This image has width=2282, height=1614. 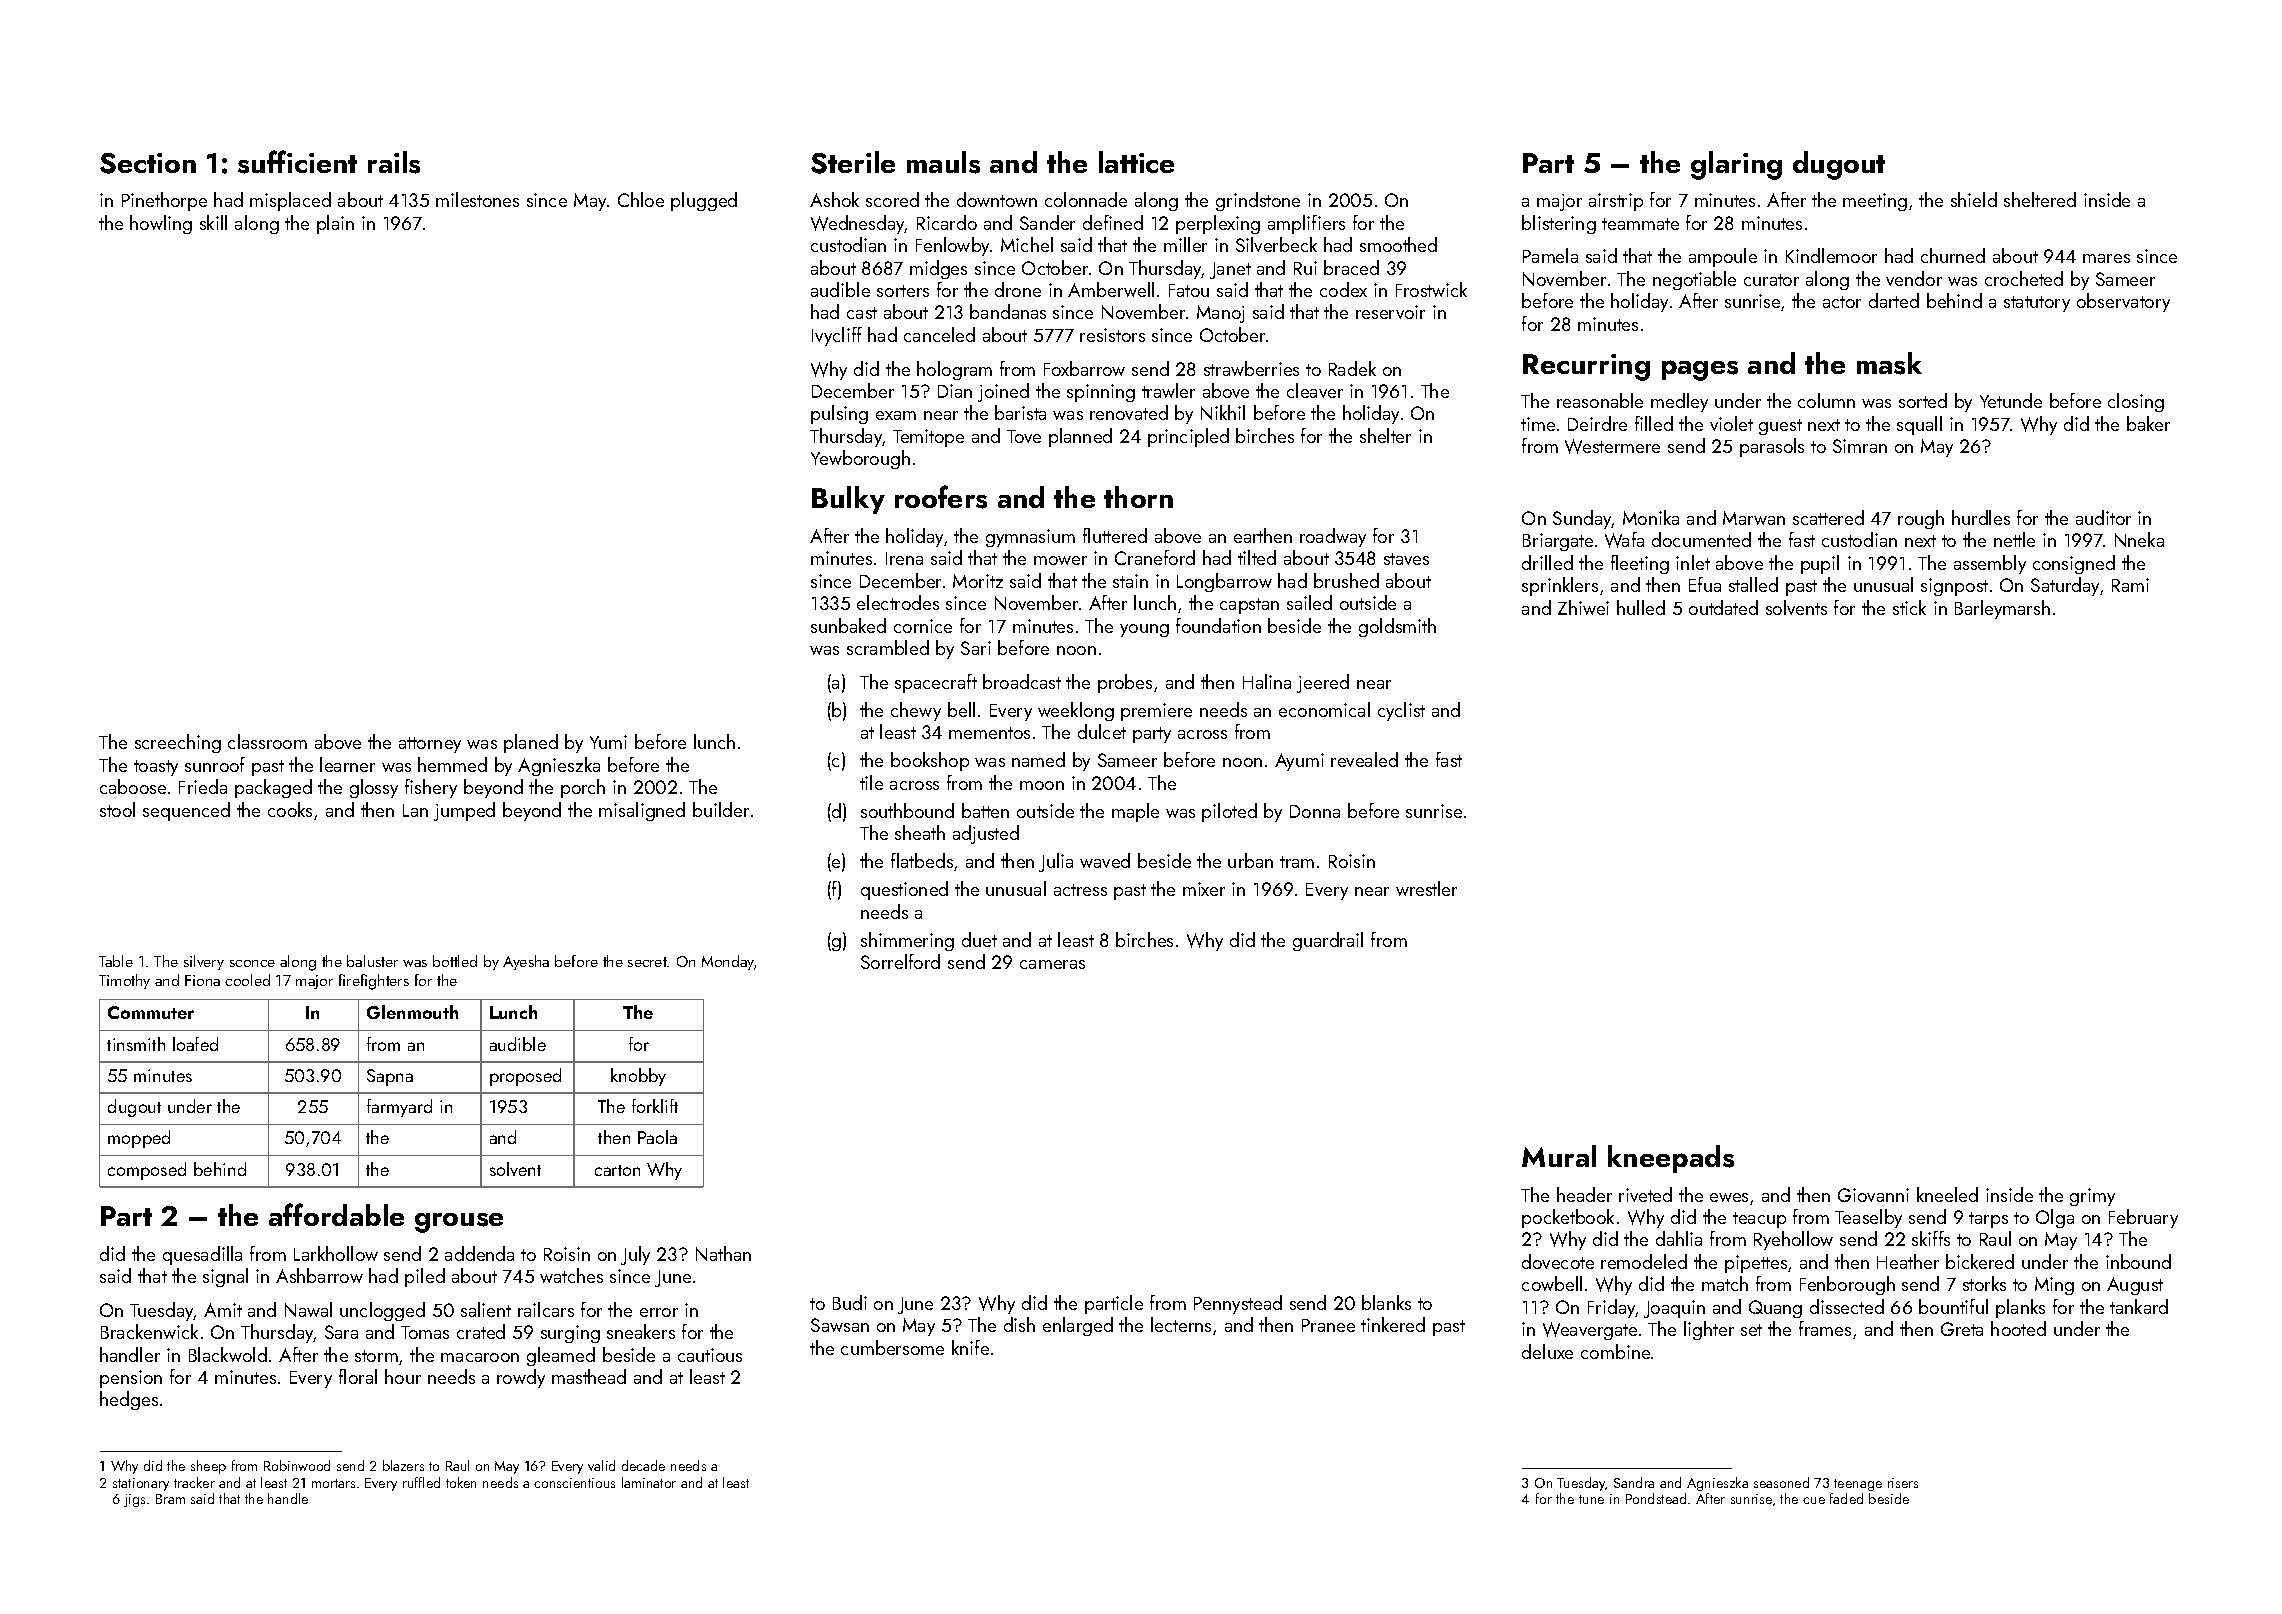 What do you see at coordinates (1136, 162) in the image?
I see `lattice` at bounding box center [1136, 162].
